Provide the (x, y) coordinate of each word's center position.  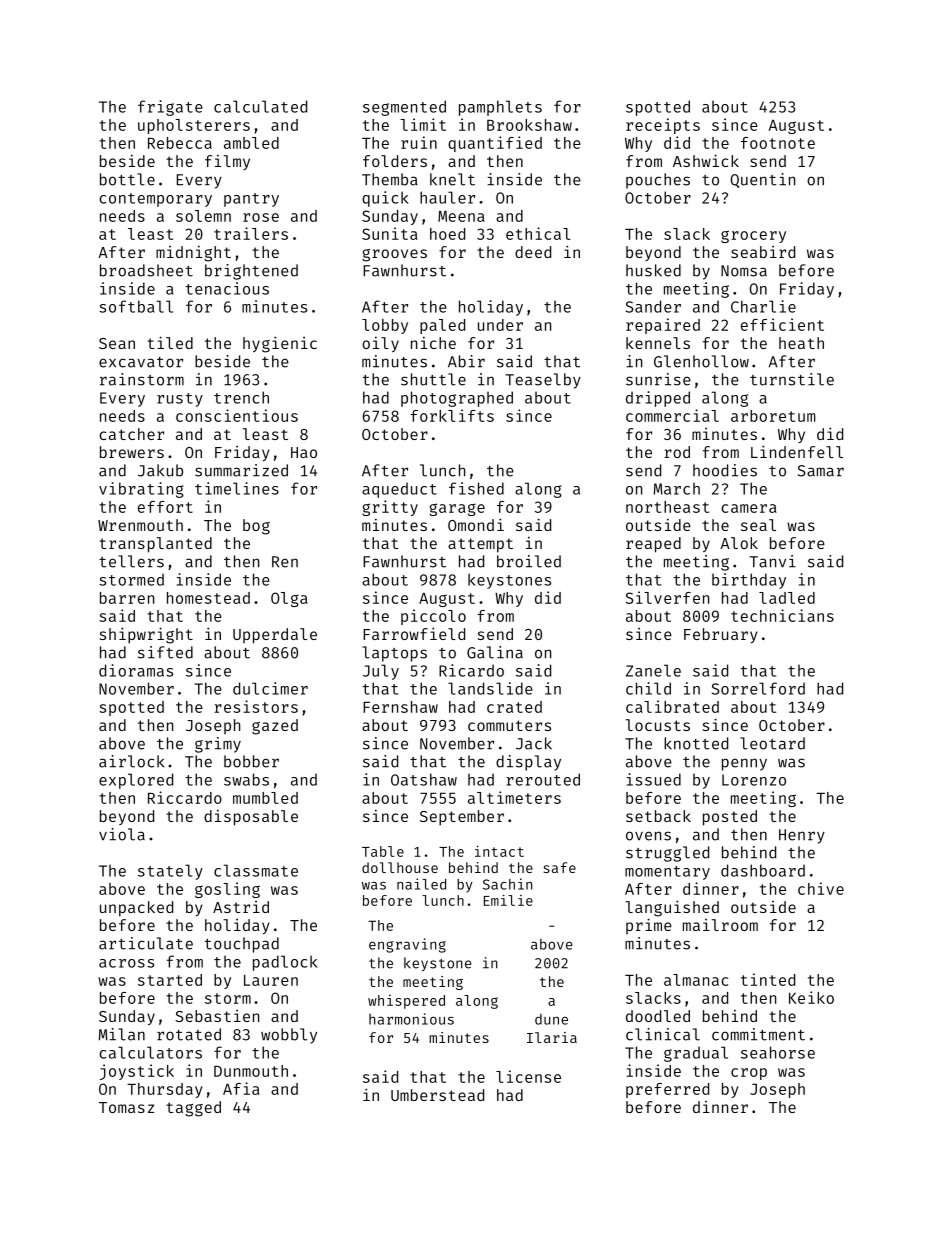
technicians (782, 615)
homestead (208, 598)
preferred (667, 1090)
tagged (193, 1109)
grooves (394, 255)
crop (749, 1074)
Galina (495, 652)
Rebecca (180, 143)
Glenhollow (701, 361)
